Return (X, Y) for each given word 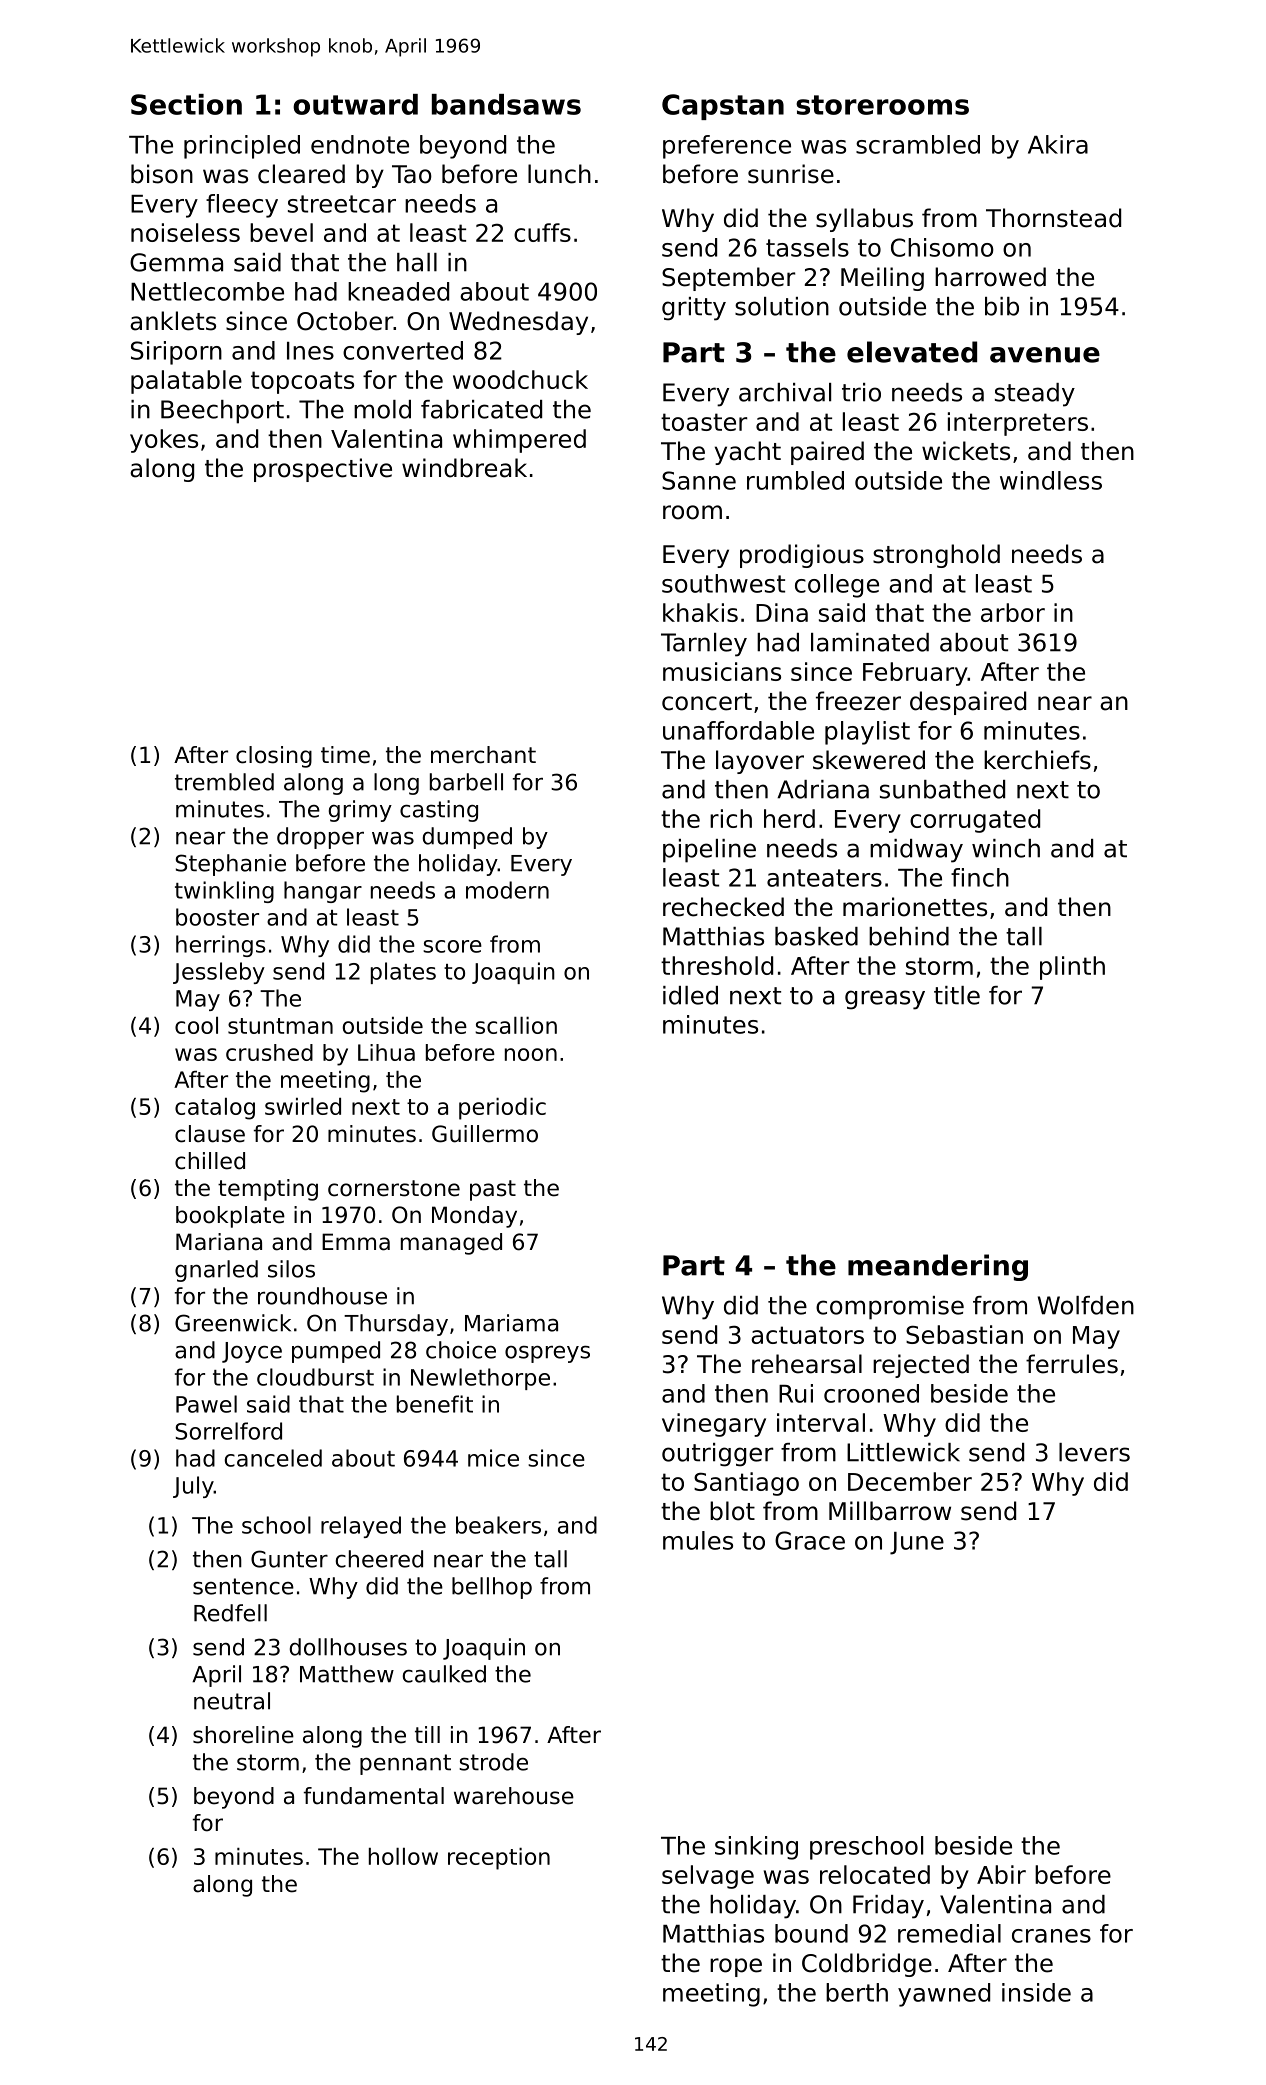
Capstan (723, 107)
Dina (782, 612)
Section (186, 104)
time (345, 755)
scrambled (918, 144)
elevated (912, 352)
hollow (403, 1856)
